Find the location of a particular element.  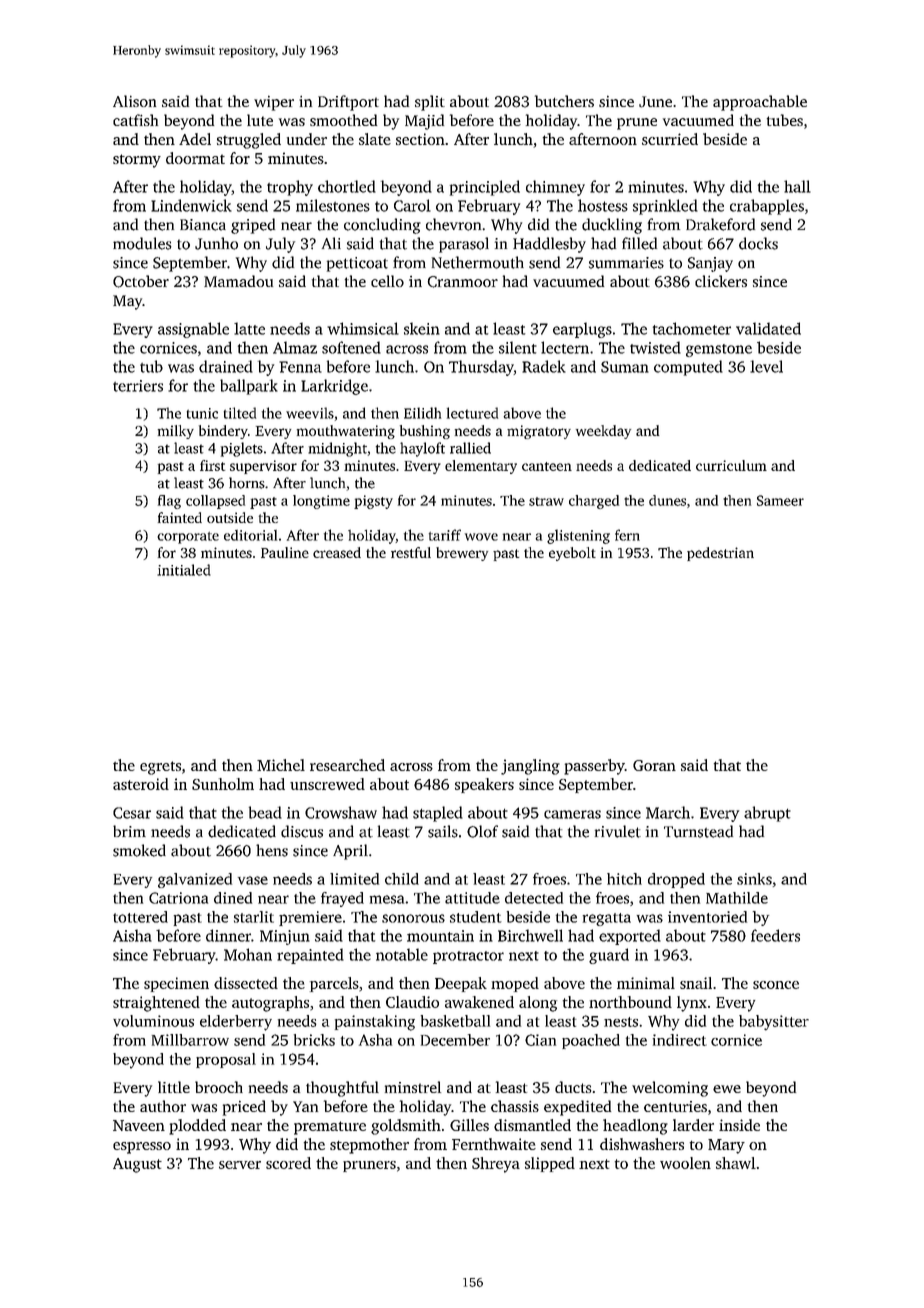

wiper is located at coordinates (274, 103).
